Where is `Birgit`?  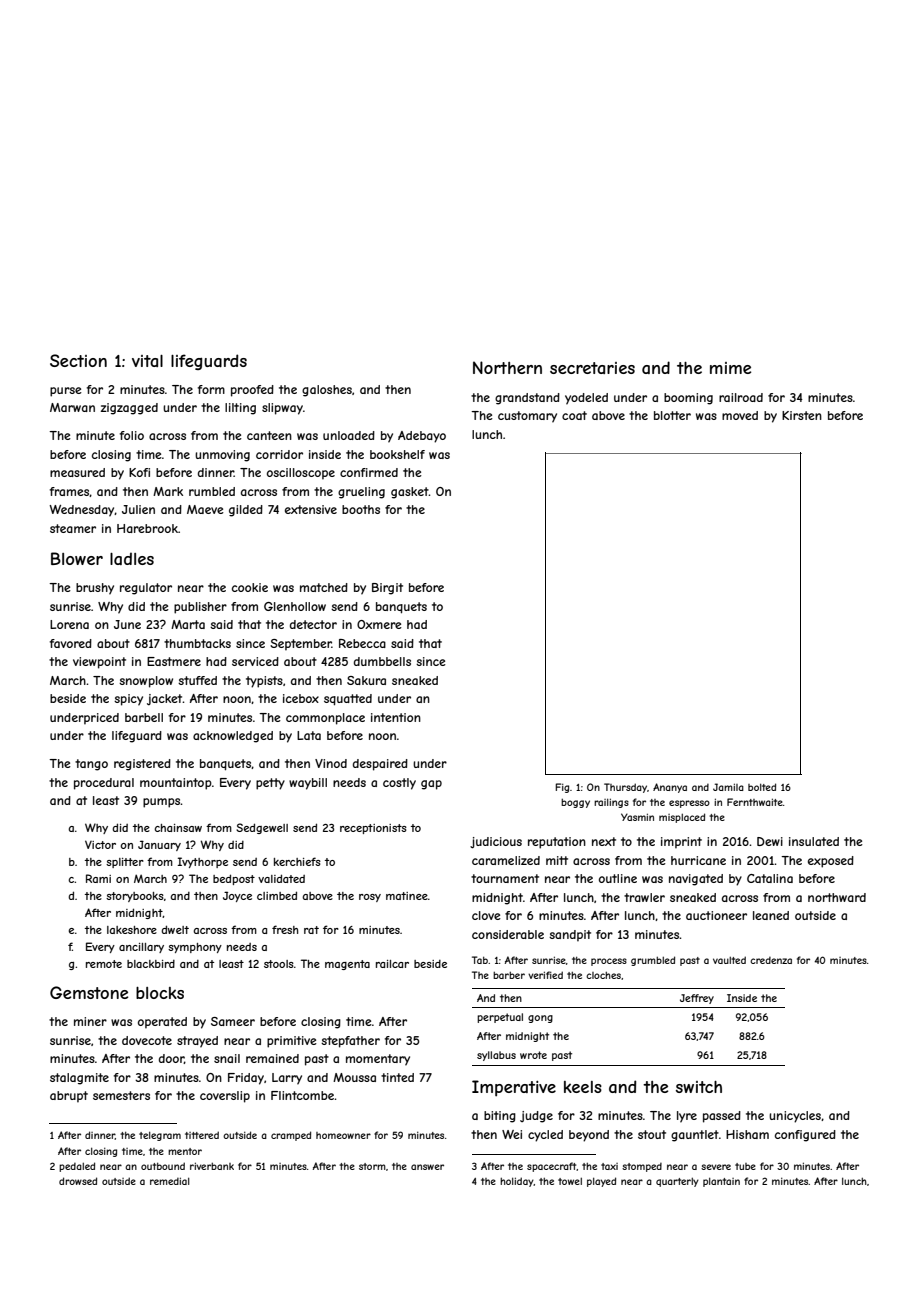 Birgit is located at coordinates (387, 589).
